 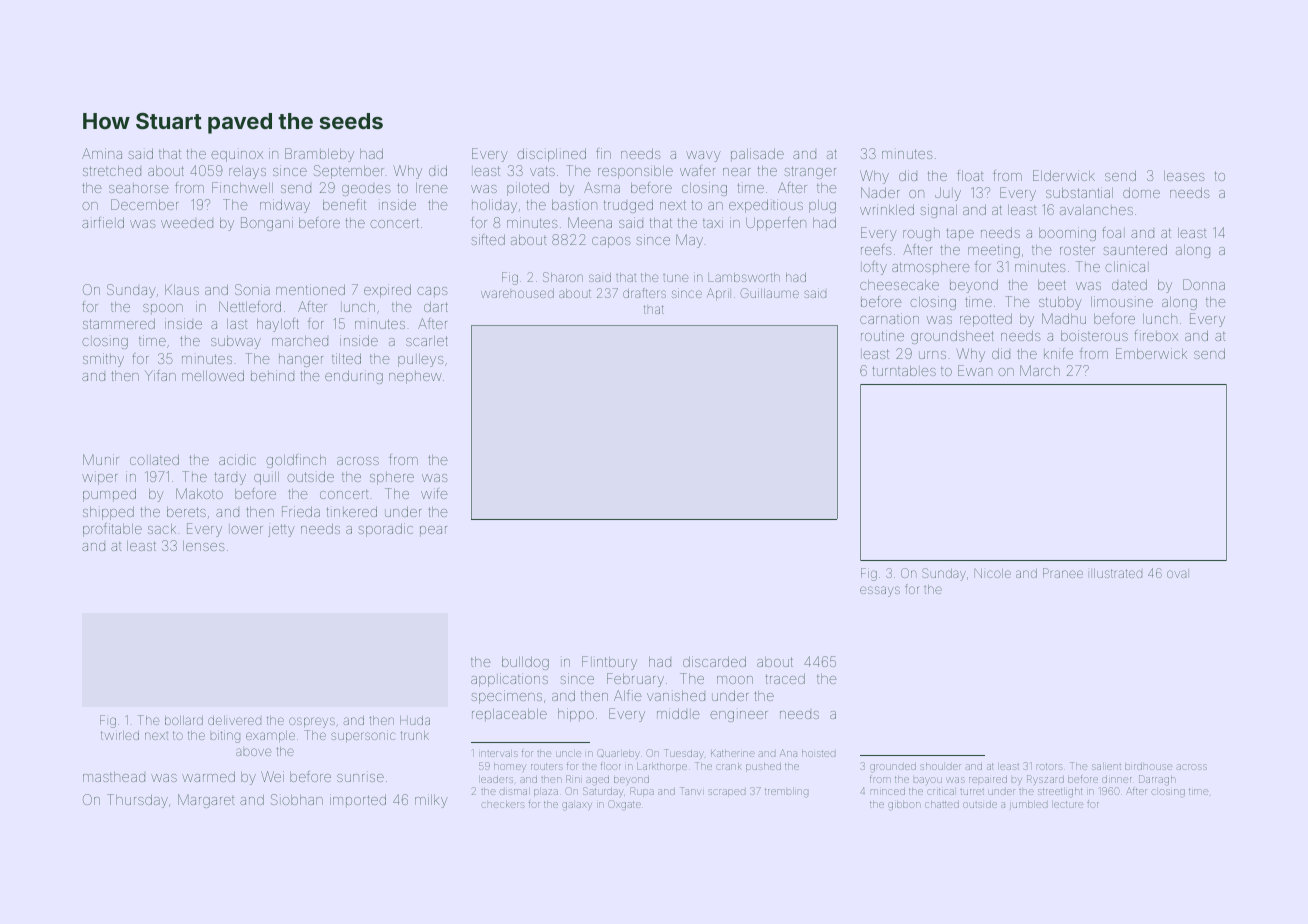 I want to click on expired, so click(x=387, y=291).
